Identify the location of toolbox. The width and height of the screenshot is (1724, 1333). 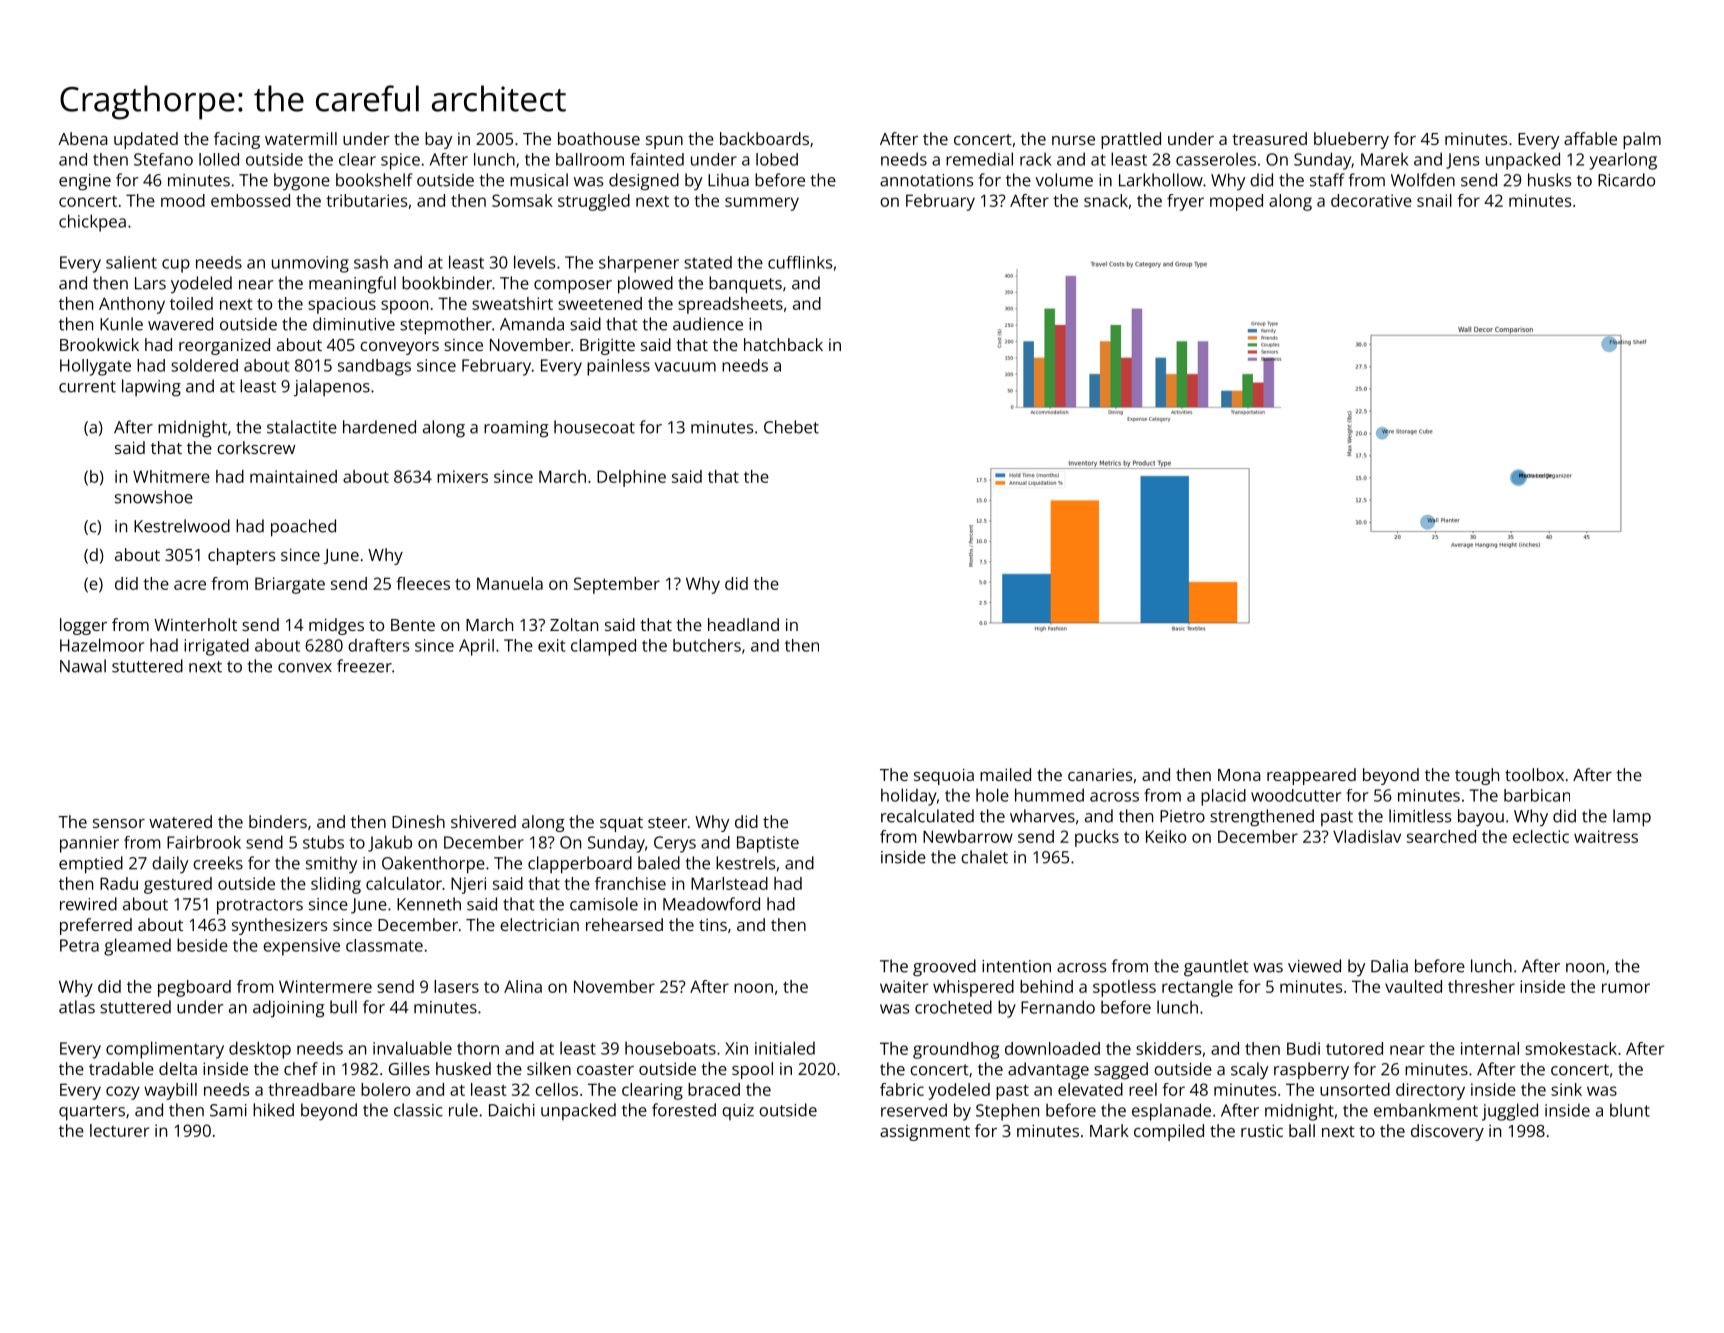
(1534, 774).
